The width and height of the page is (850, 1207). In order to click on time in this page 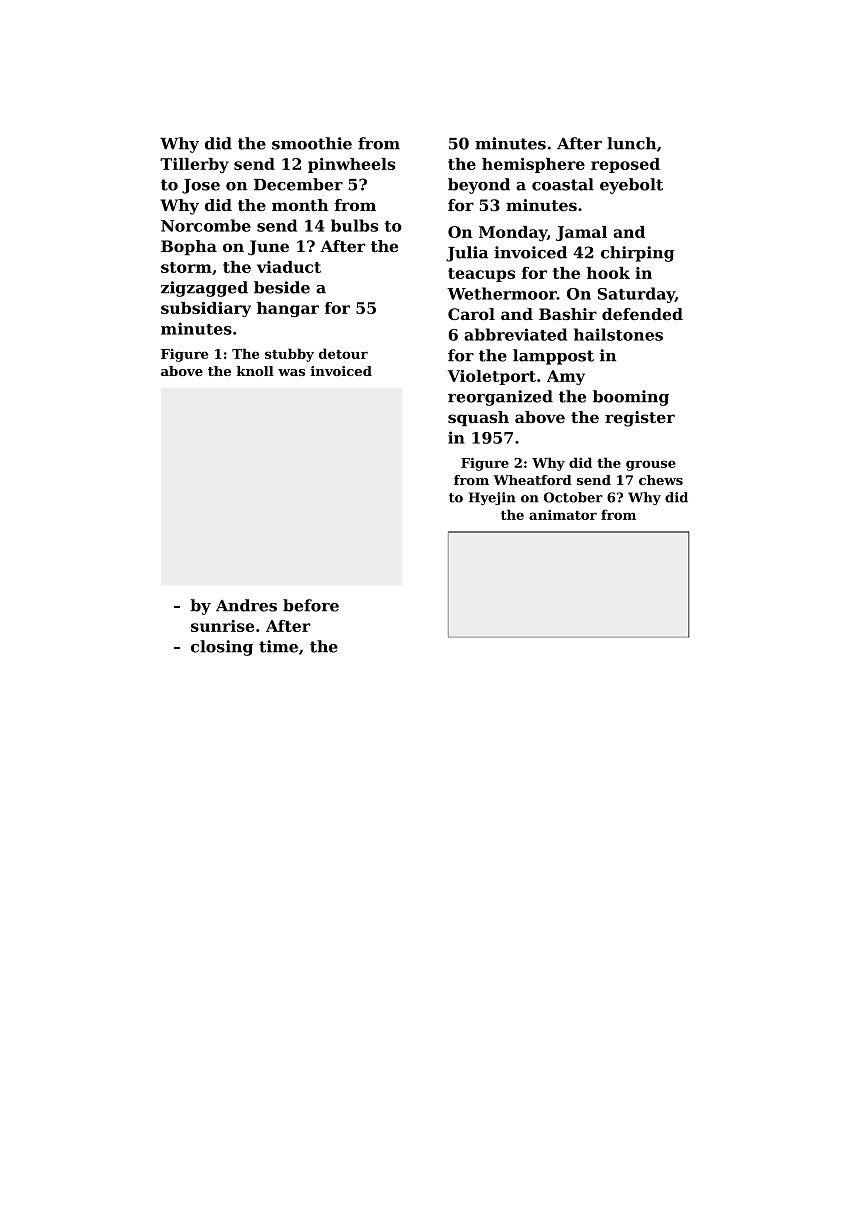, I will do `click(278, 646)`.
